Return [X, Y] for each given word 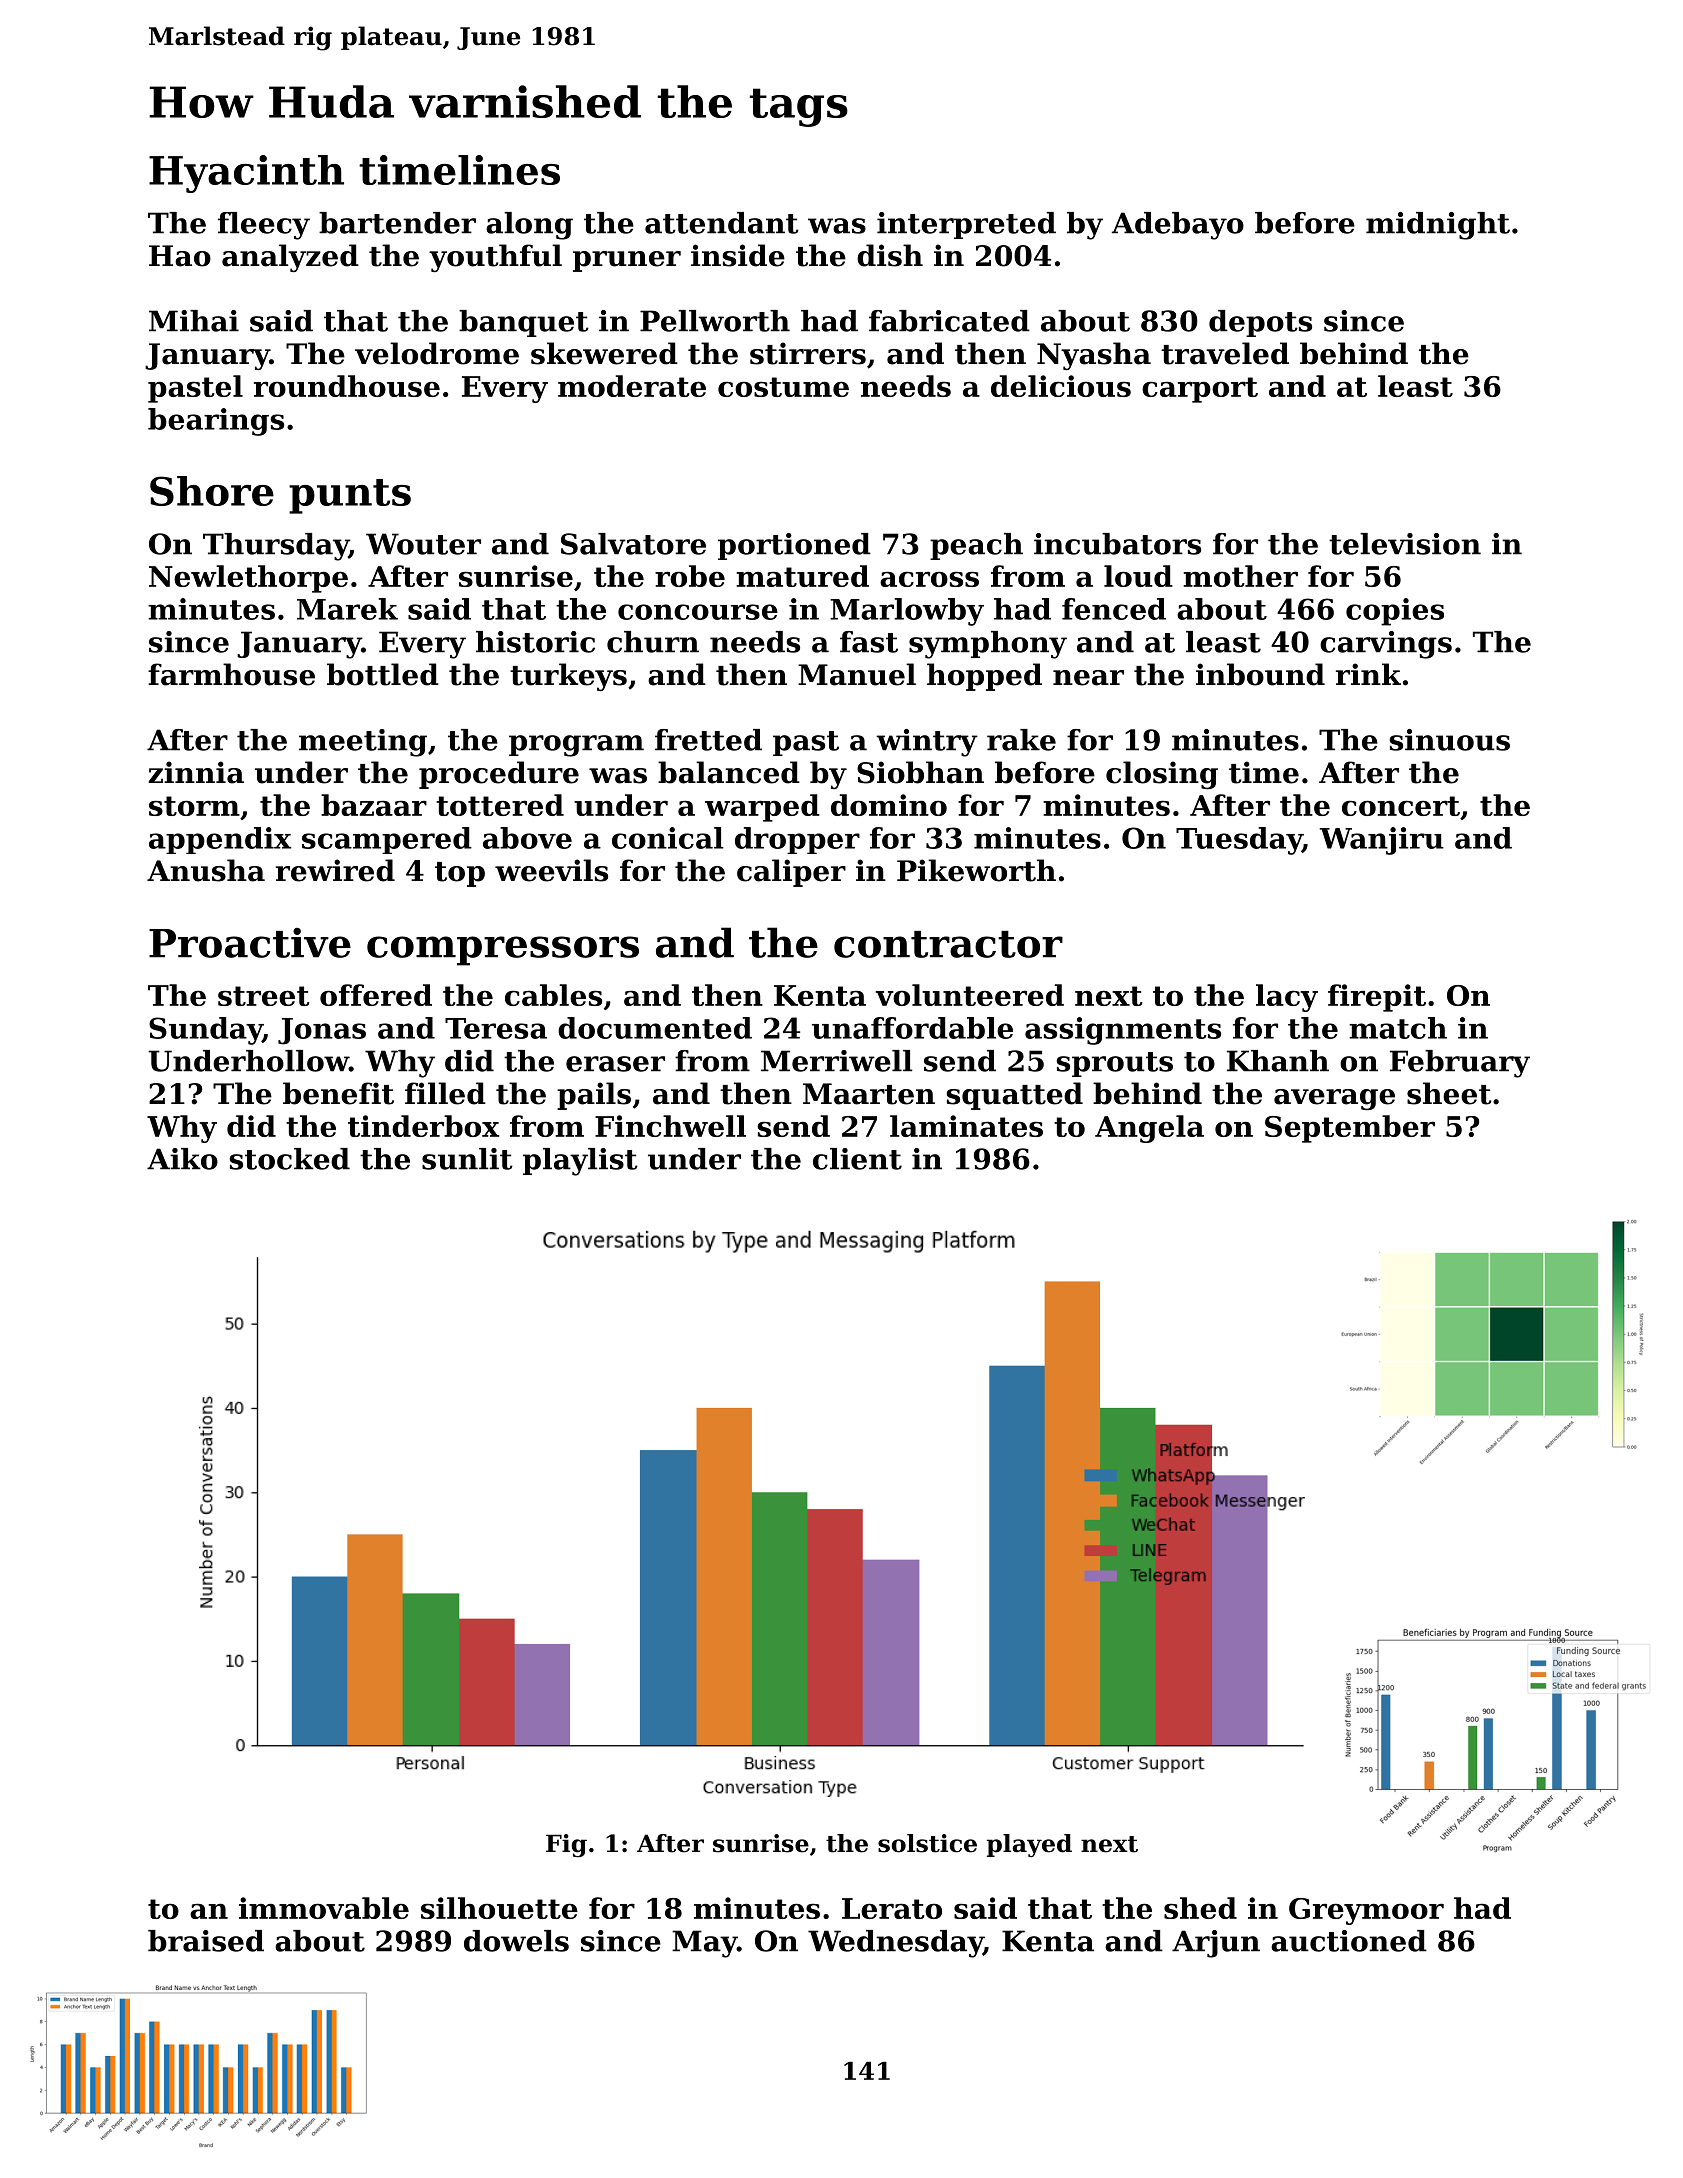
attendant [722, 223]
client [857, 1159]
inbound [1260, 674]
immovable [324, 1908]
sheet [1449, 1093]
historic [535, 642]
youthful [495, 258]
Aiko [182, 1159]
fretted [708, 740]
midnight [1438, 226]
